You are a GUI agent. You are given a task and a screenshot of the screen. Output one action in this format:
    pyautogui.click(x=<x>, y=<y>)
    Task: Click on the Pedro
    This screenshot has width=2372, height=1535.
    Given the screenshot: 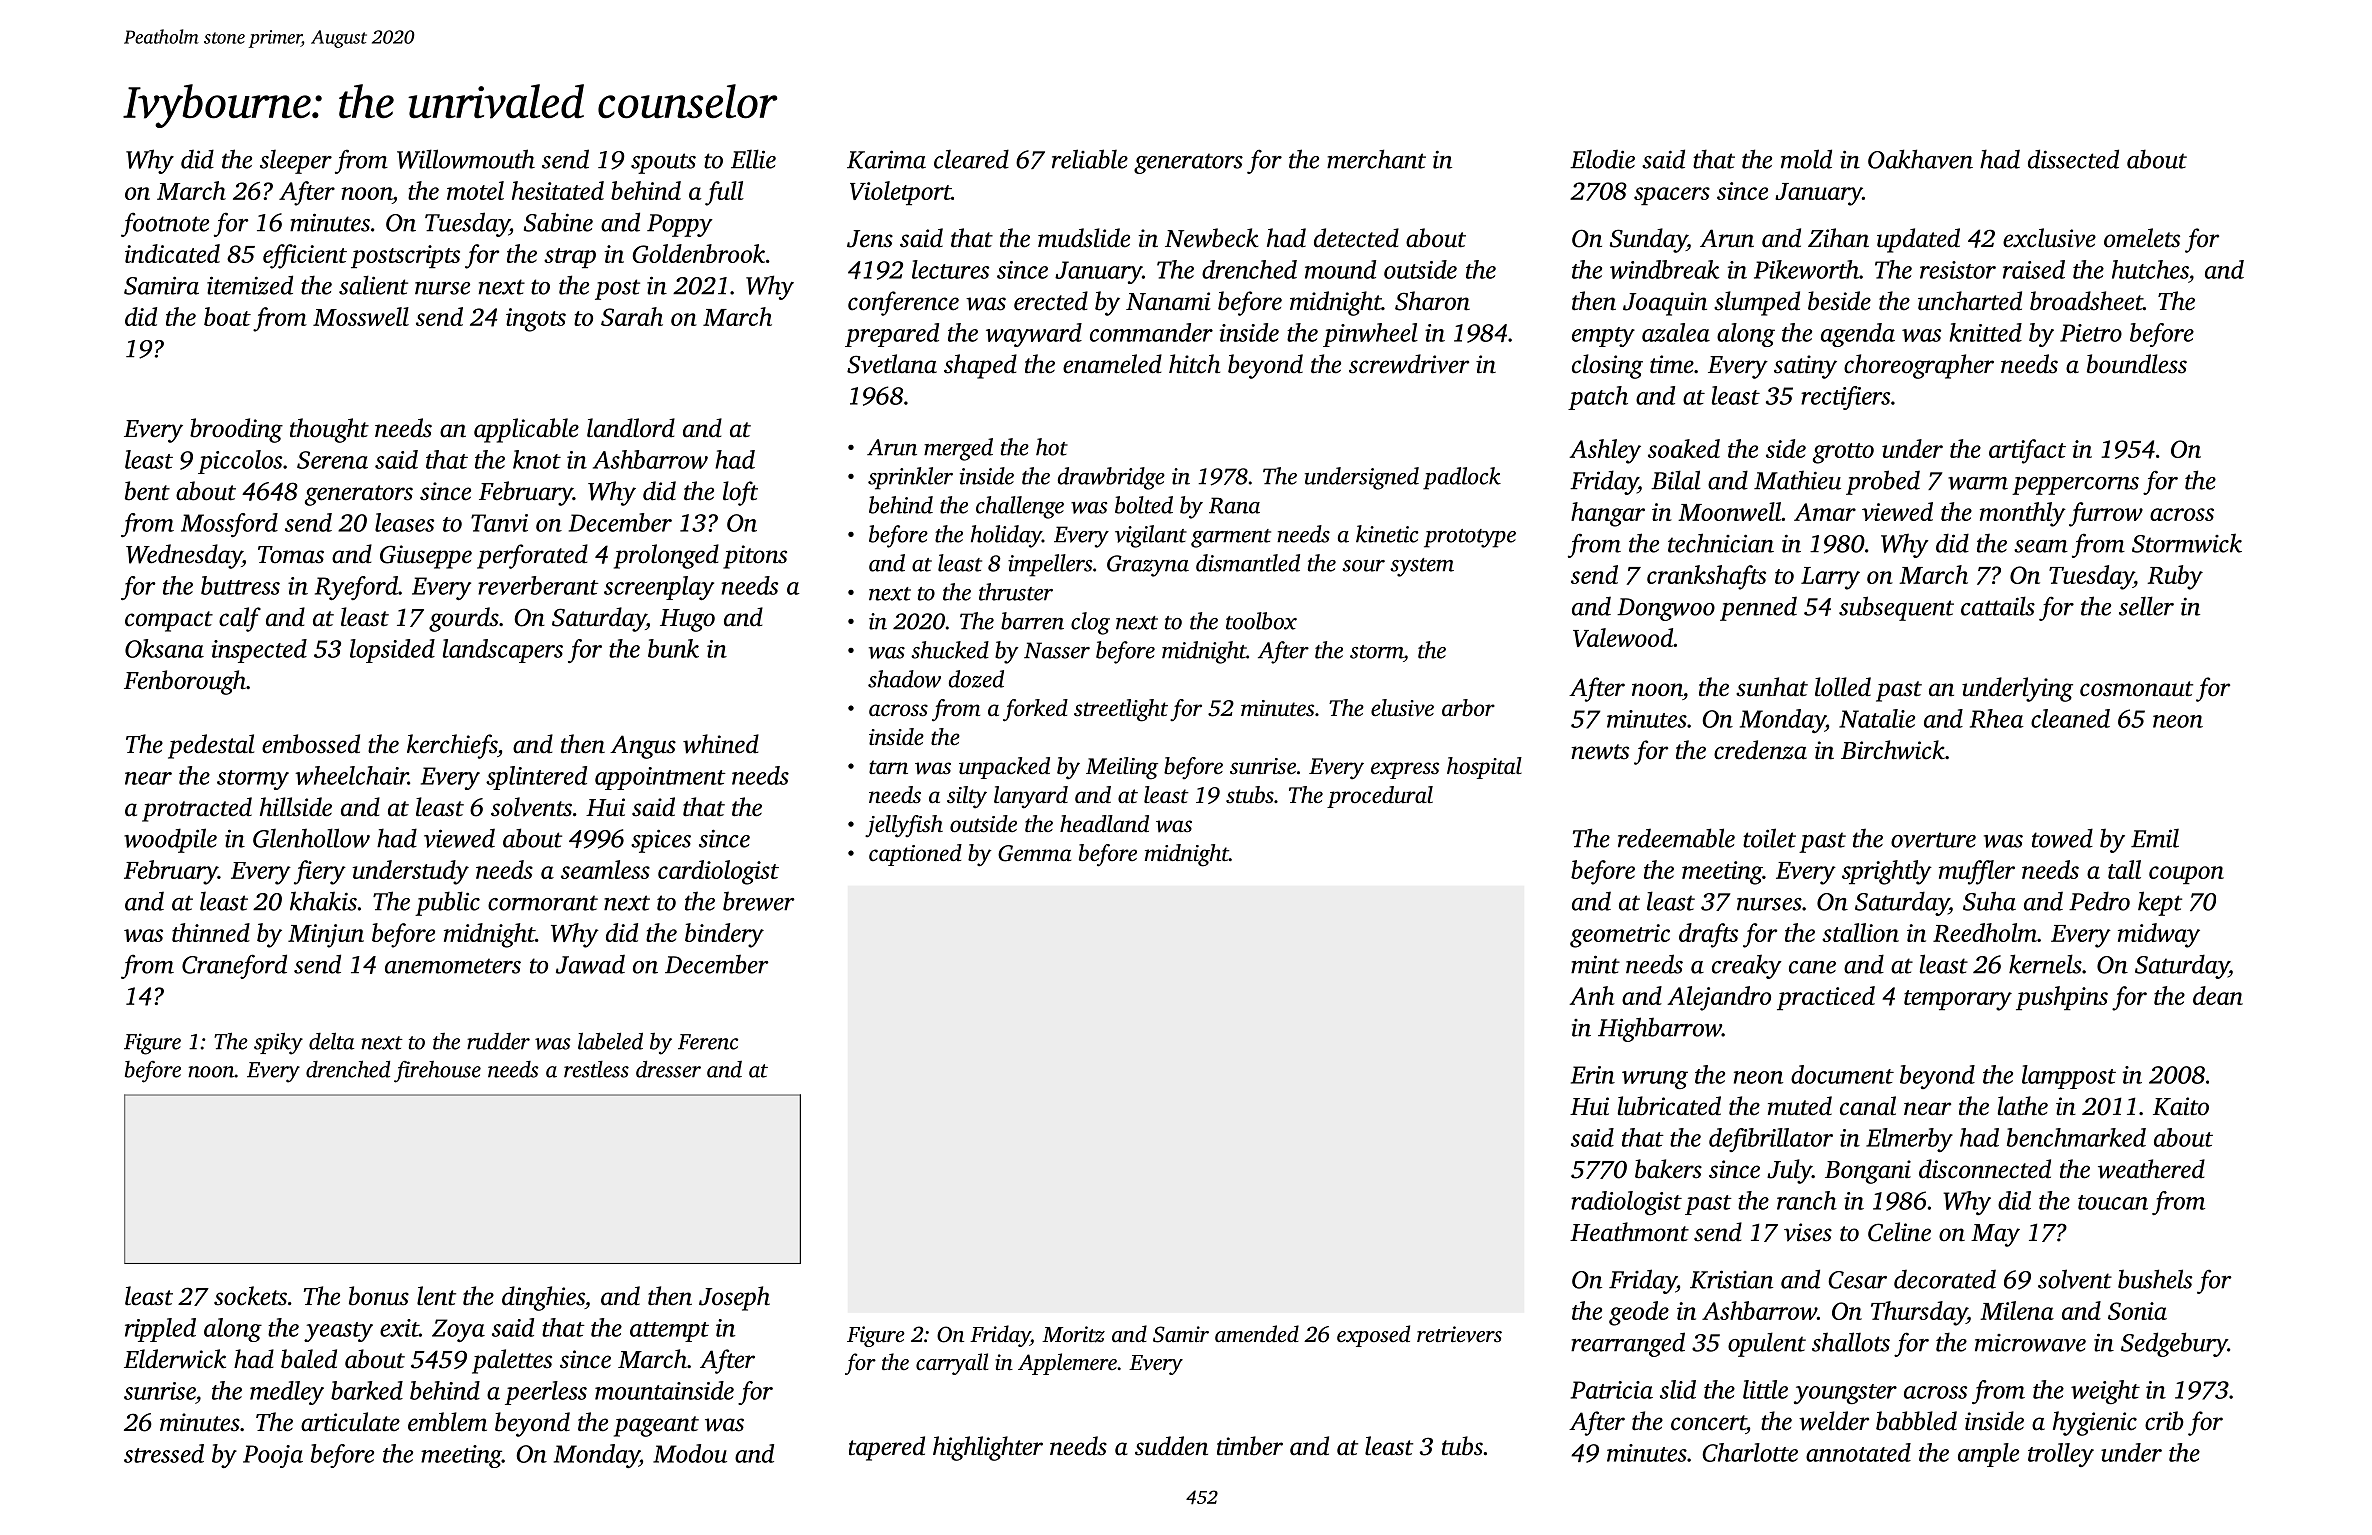 What is the action you would take?
    pyautogui.click(x=2099, y=901)
